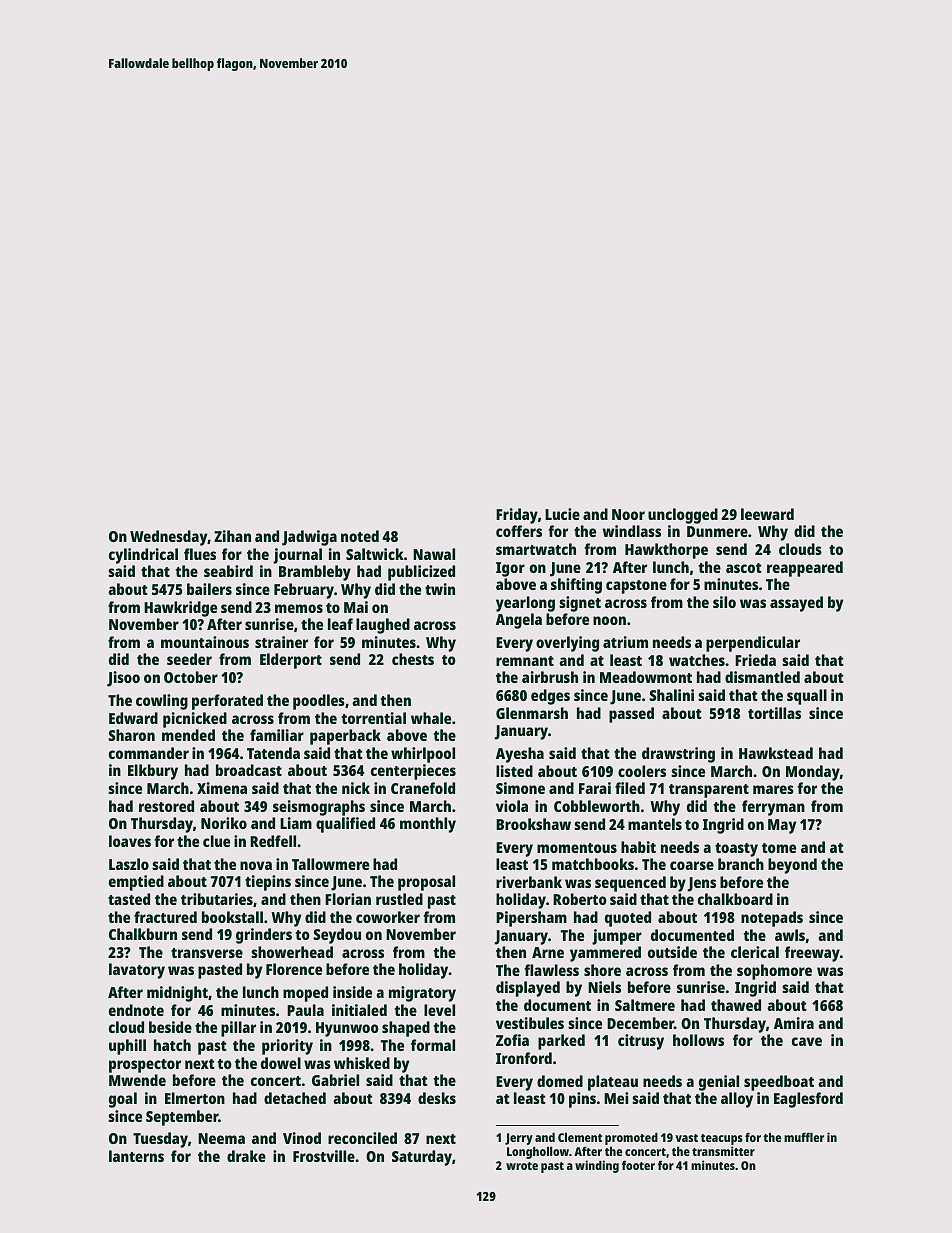 The height and width of the page is (1233, 952). What do you see at coordinates (437, 1098) in the page?
I see `desks` at bounding box center [437, 1098].
